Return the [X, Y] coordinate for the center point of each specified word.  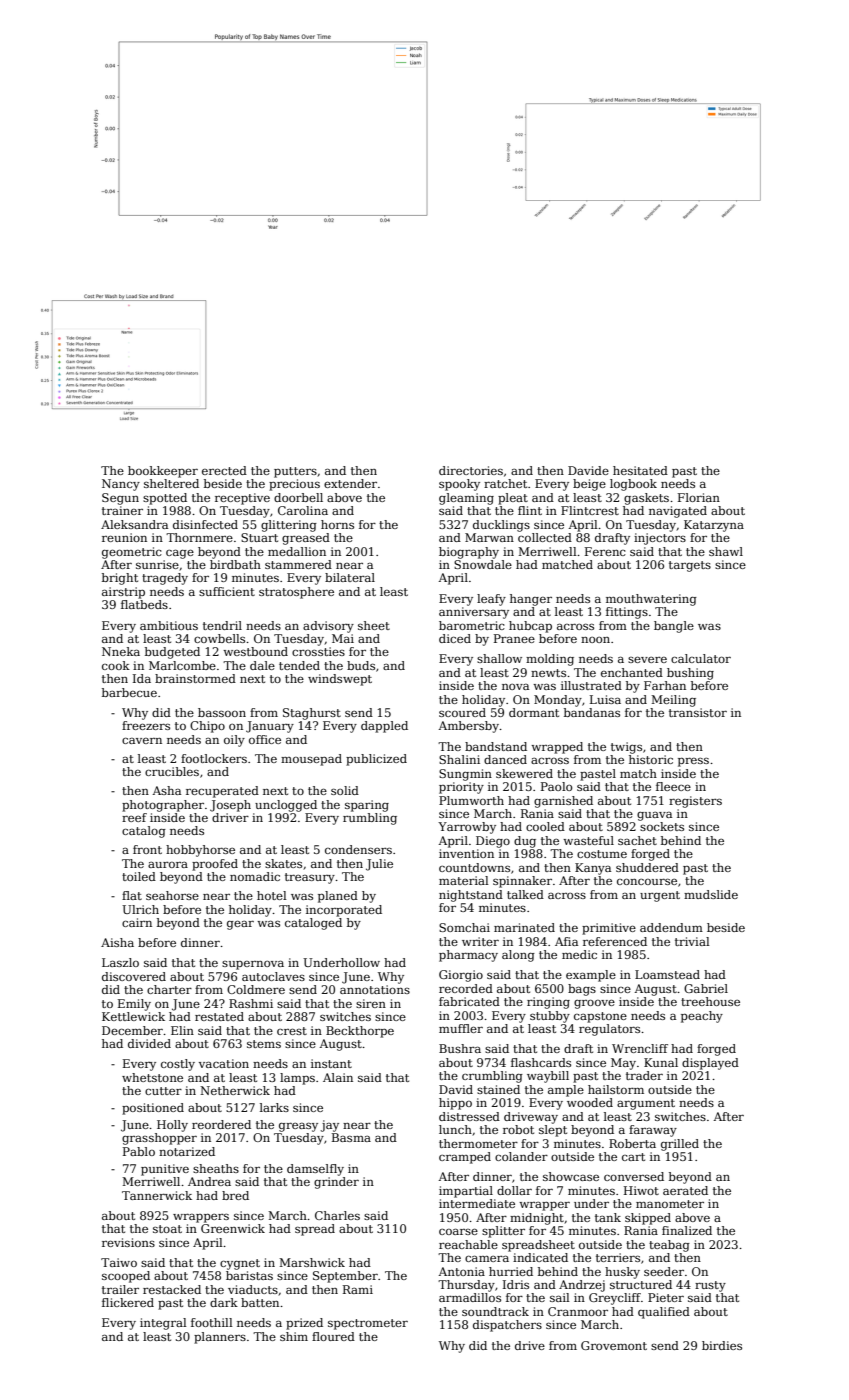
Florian [699, 497]
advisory [328, 627]
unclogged [286, 806]
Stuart [259, 537]
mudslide [711, 894]
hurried [511, 1271]
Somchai [464, 927]
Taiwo [119, 1262]
